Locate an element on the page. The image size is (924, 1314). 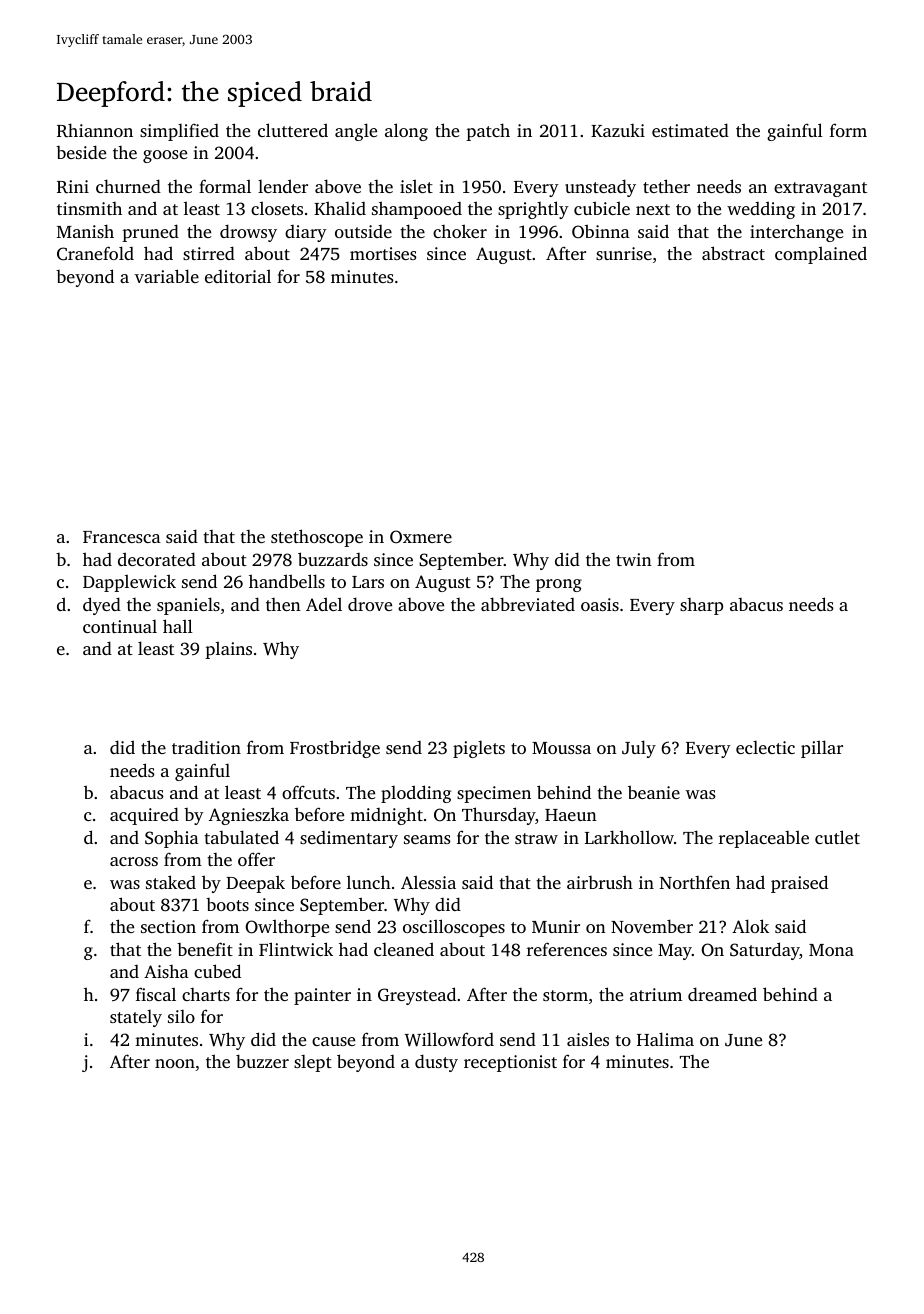
pillar is located at coordinates (822, 749).
